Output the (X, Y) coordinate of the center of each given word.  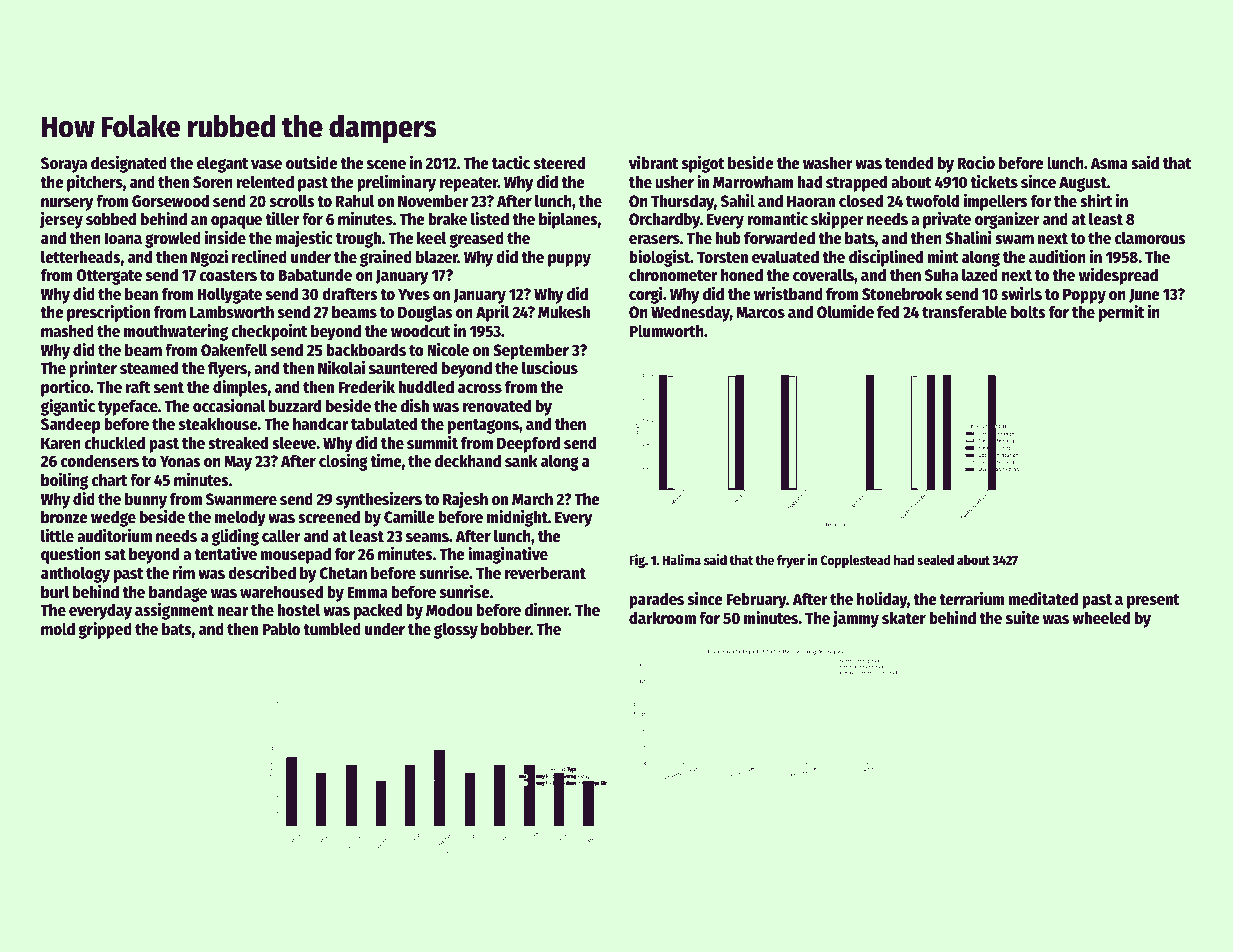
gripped (105, 630)
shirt (1096, 200)
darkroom (662, 618)
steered (559, 163)
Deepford (528, 444)
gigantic (68, 407)
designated (129, 164)
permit (1121, 313)
